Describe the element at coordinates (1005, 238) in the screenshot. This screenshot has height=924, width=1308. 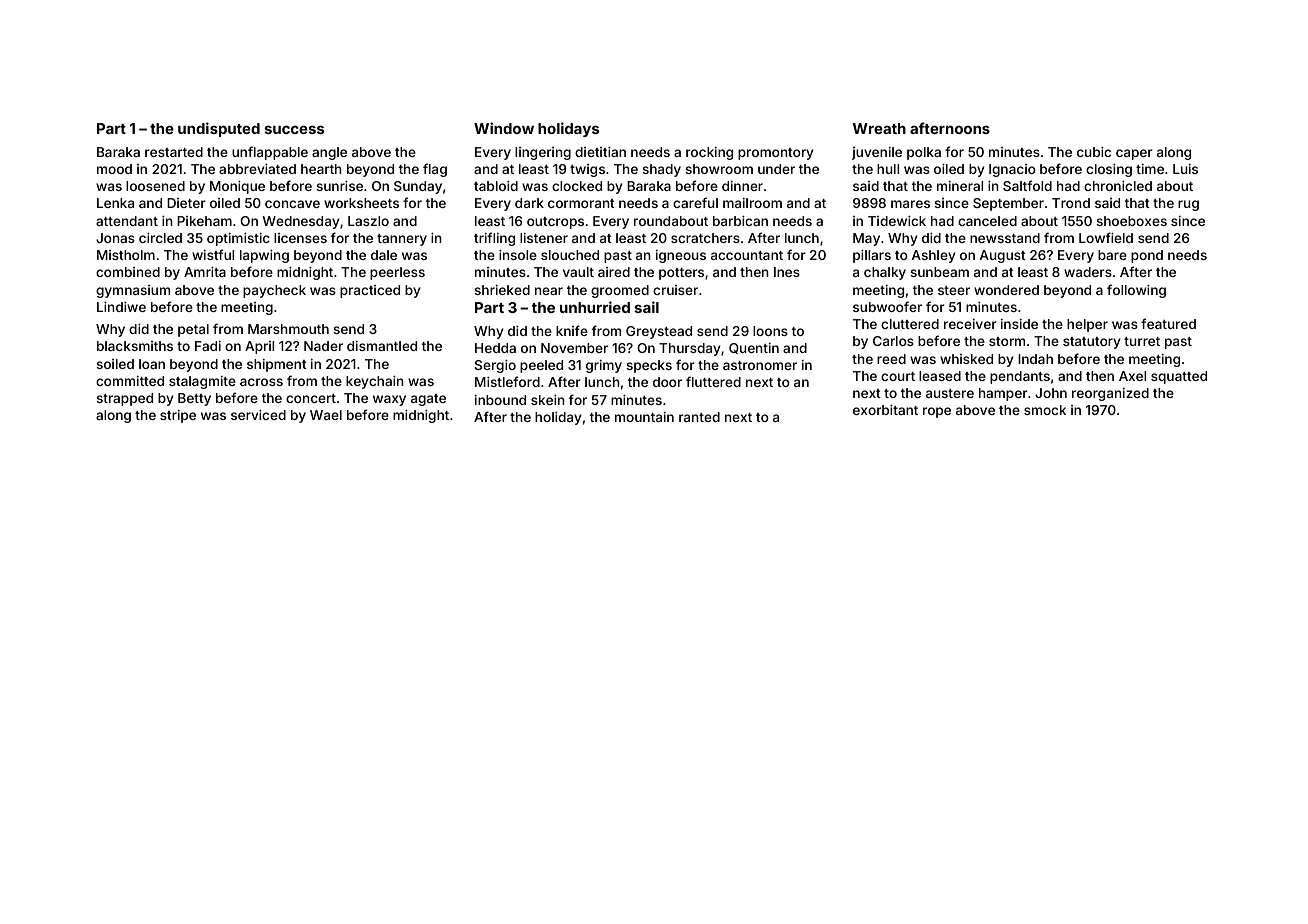
I see `newsstand` at that location.
